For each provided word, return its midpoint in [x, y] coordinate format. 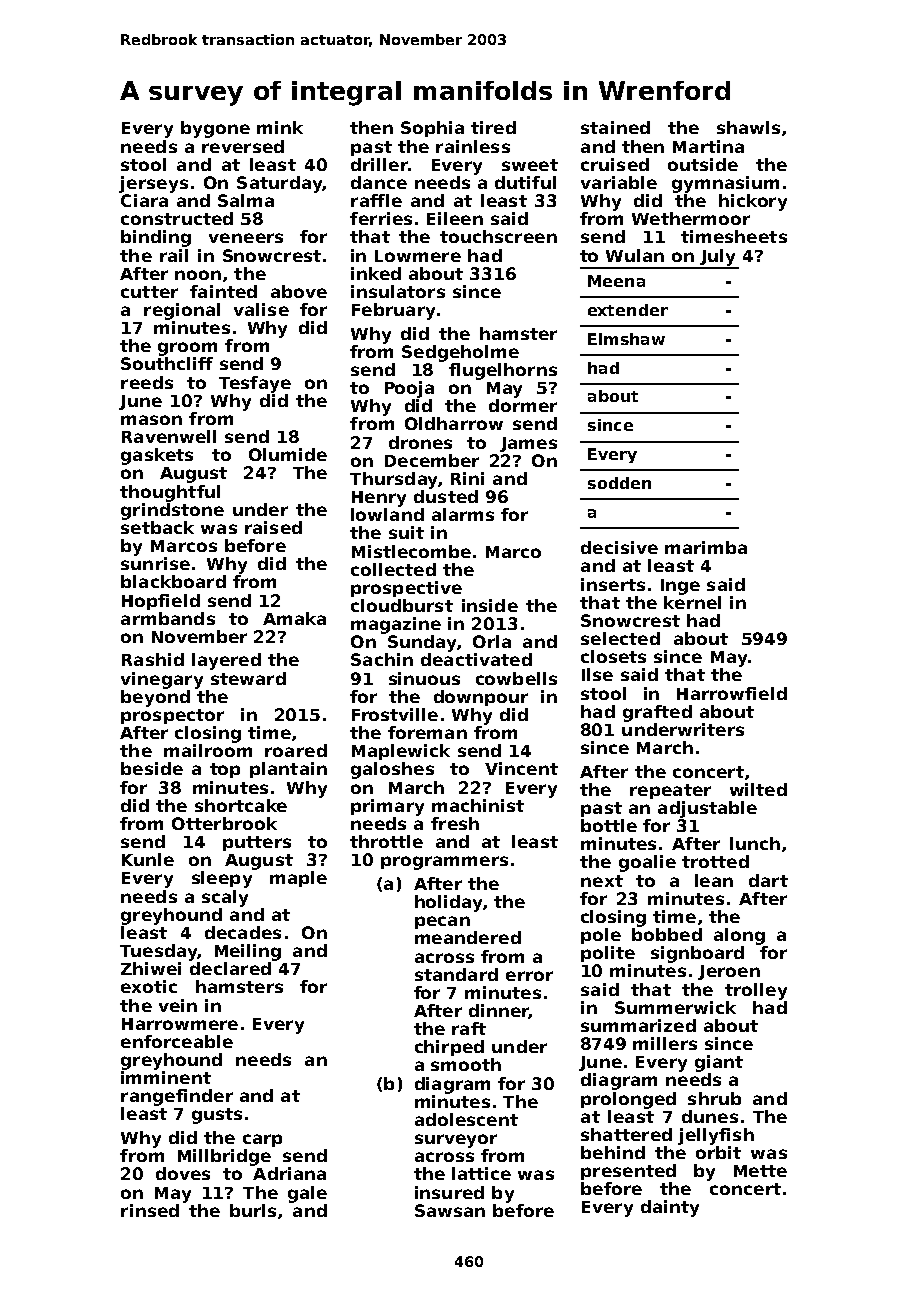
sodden [619, 483]
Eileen [455, 218]
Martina [708, 146]
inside [490, 605]
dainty [670, 1208]
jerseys [153, 184]
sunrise [155, 563]
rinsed [150, 1210]
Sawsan [450, 1210]
